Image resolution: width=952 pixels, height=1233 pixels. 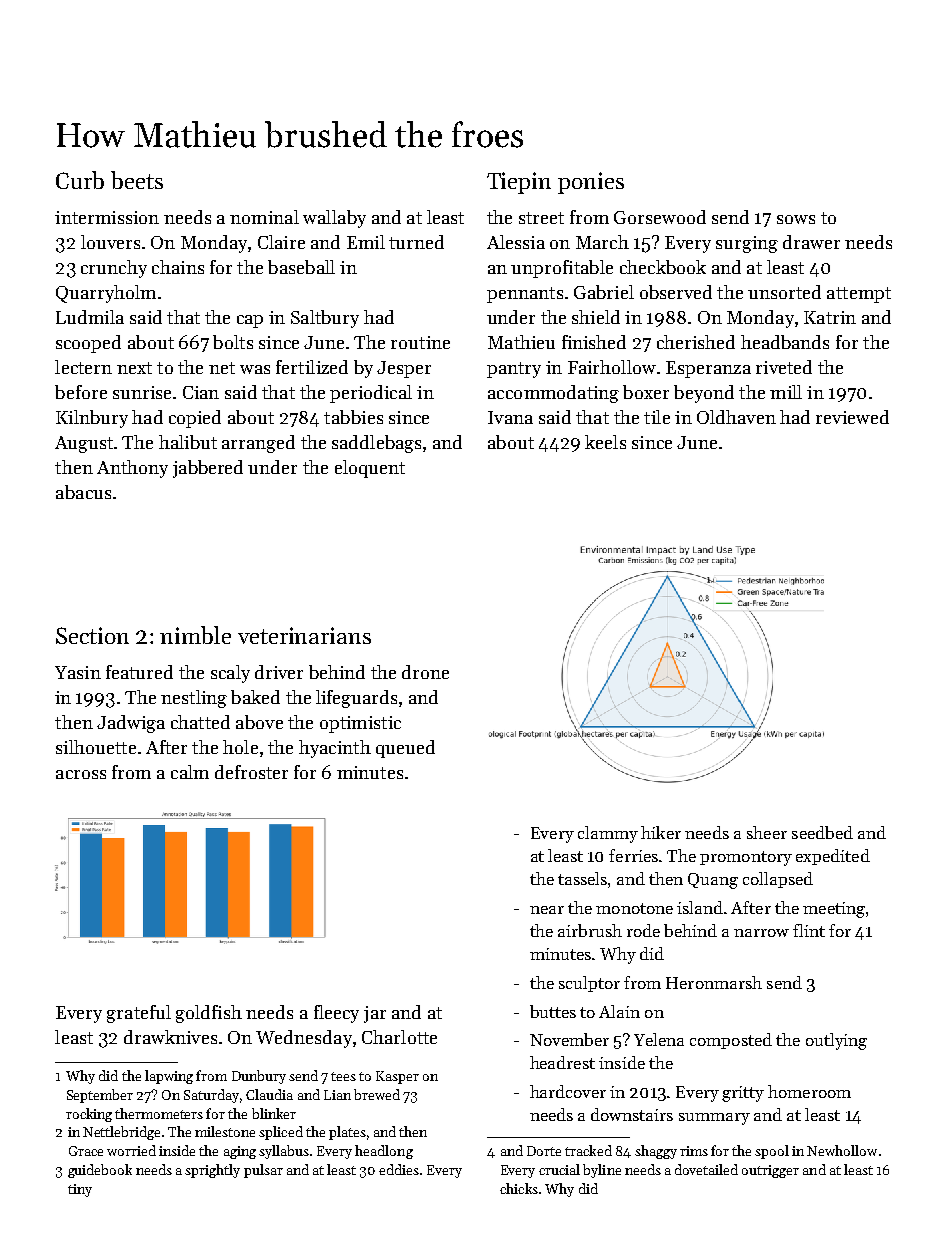 I want to click on intermission, so click(x=107, y=217).
